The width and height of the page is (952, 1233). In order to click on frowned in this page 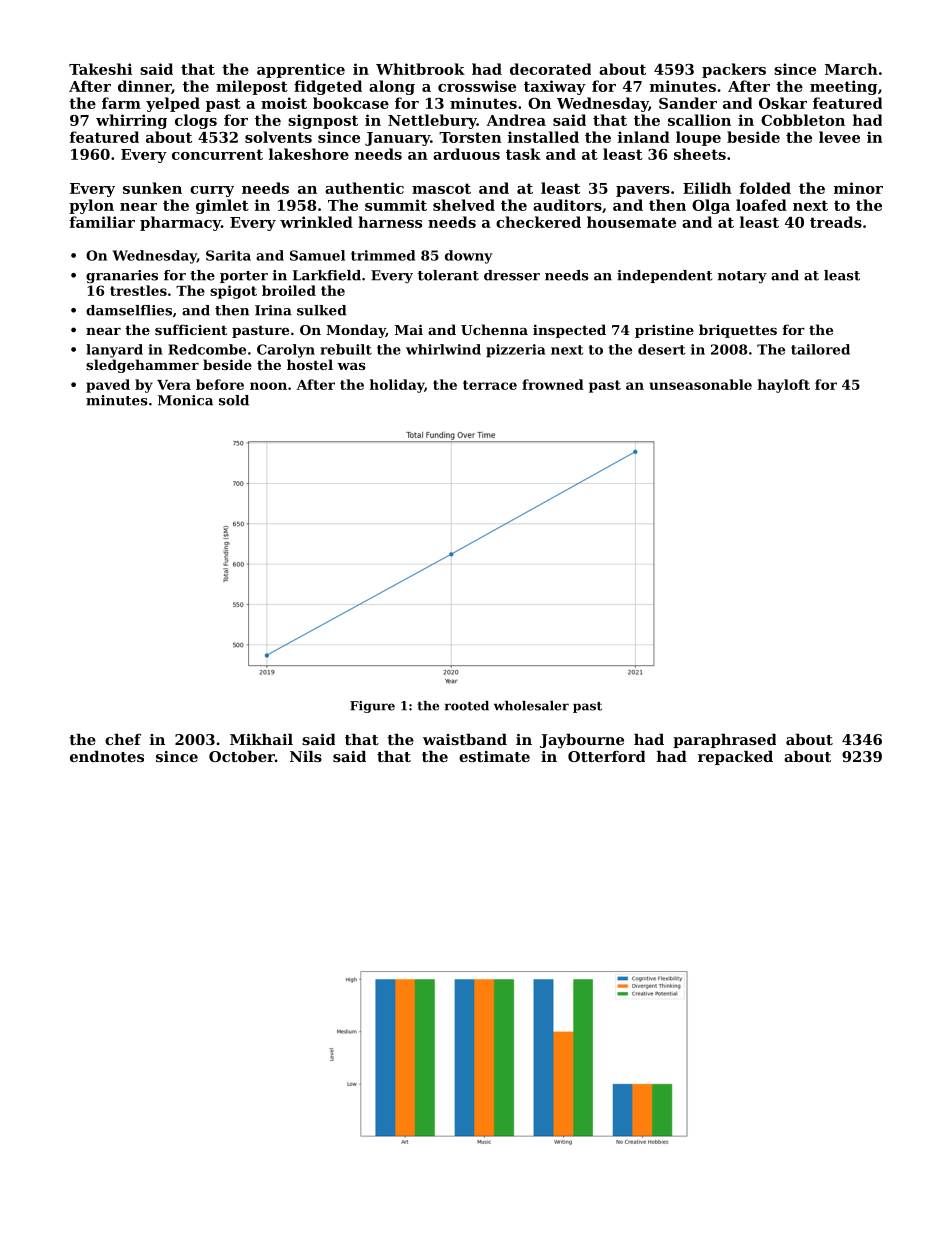, I will do `click(553, 384)`.
